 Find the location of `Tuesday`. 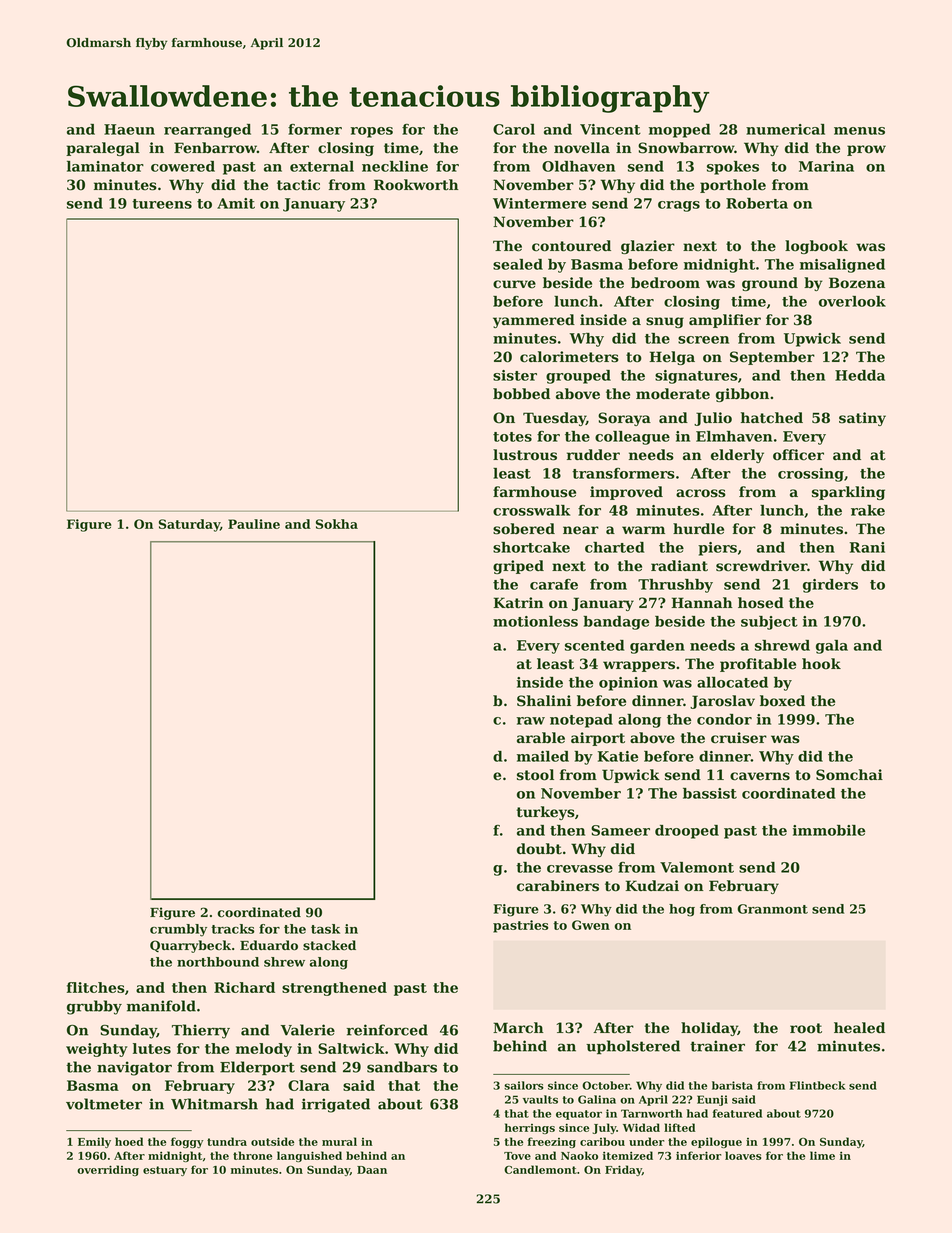

Tuesday is located at coordinates (554, 419).
